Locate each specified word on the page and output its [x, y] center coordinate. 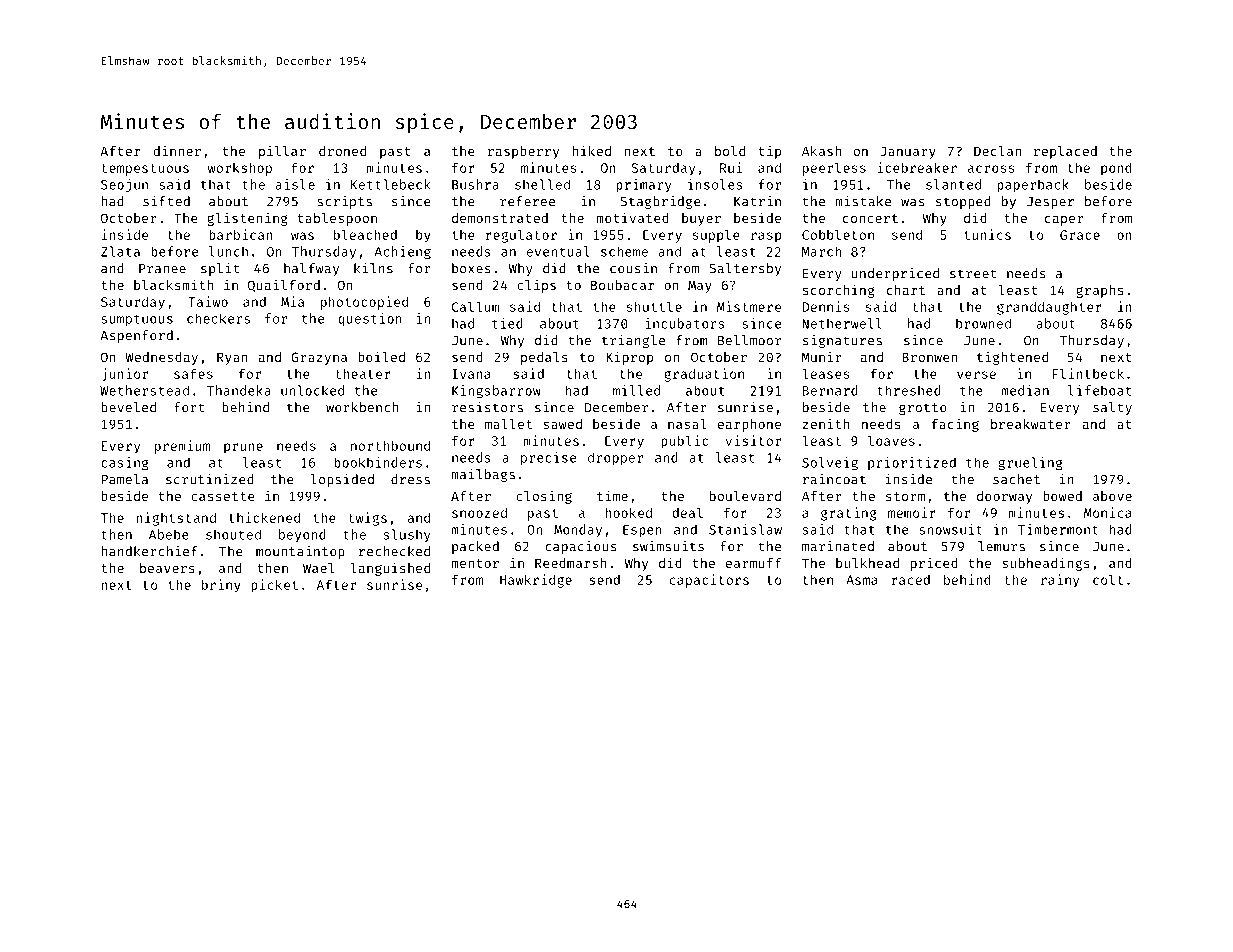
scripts [344, 202]
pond [1116, 169]
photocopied [364, 303]
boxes [471, 268]
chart [906, 290]
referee [527, 201]
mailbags [483, 475]
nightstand [176, 519]
